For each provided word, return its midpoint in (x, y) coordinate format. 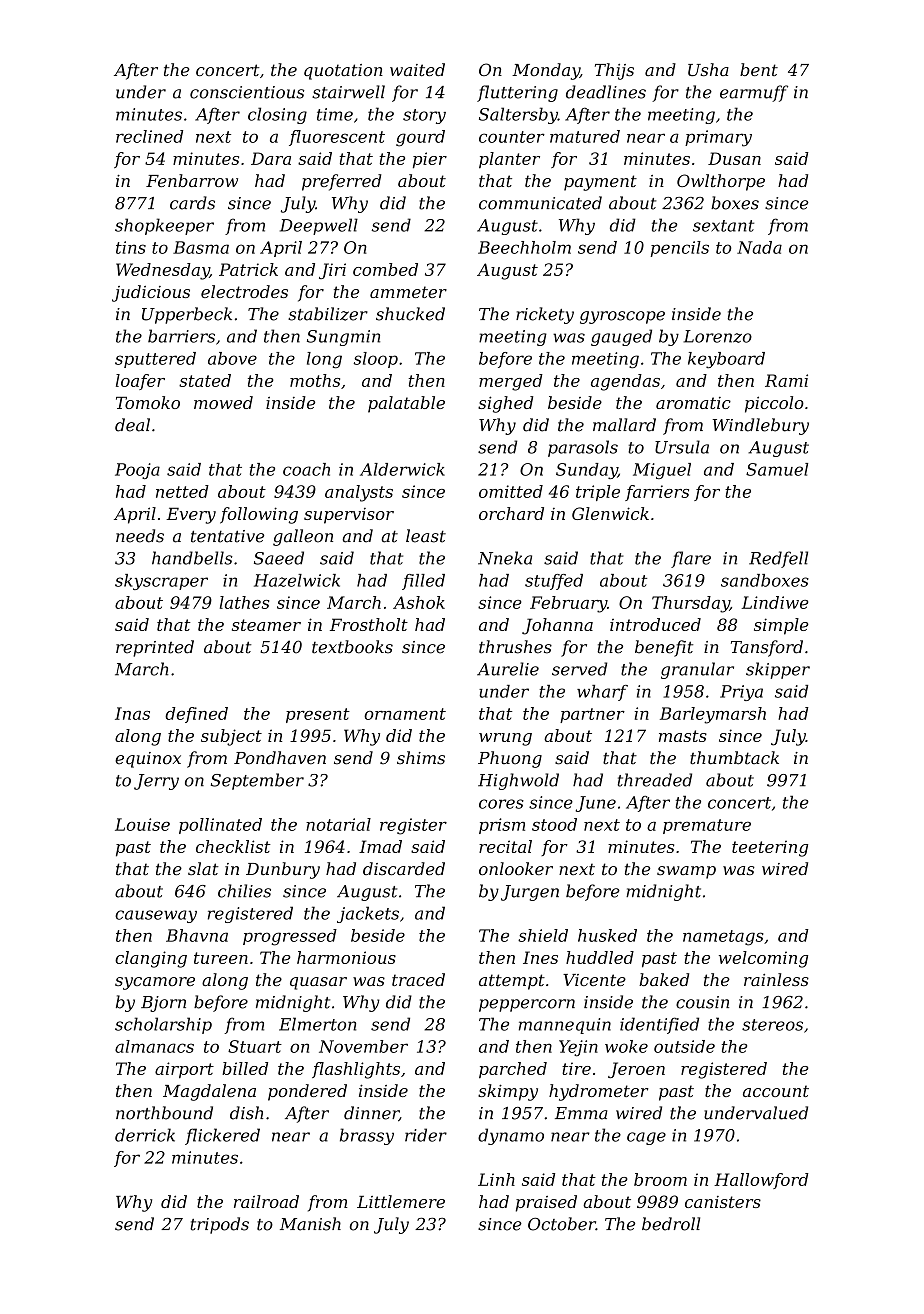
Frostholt (369, 624)
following (259, 515)
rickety (545, 315)
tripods (219, 1225)
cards (192, 203)
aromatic (693, 403)
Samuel (777, 469)
